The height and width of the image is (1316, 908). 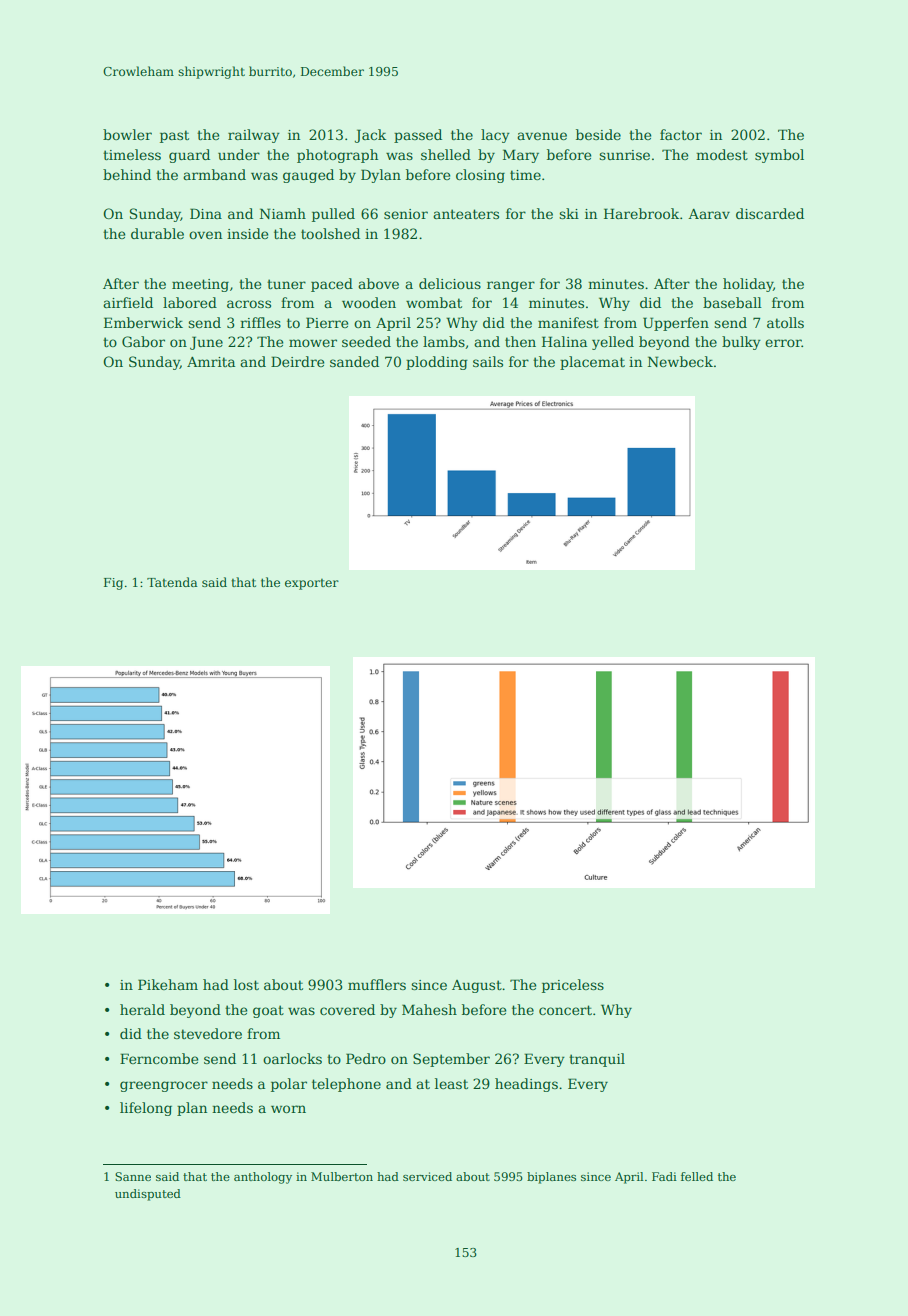 What do you see at coordinates (664, 1176) in the image?
I see `Fadi` at bounding box center [664, 1176].
